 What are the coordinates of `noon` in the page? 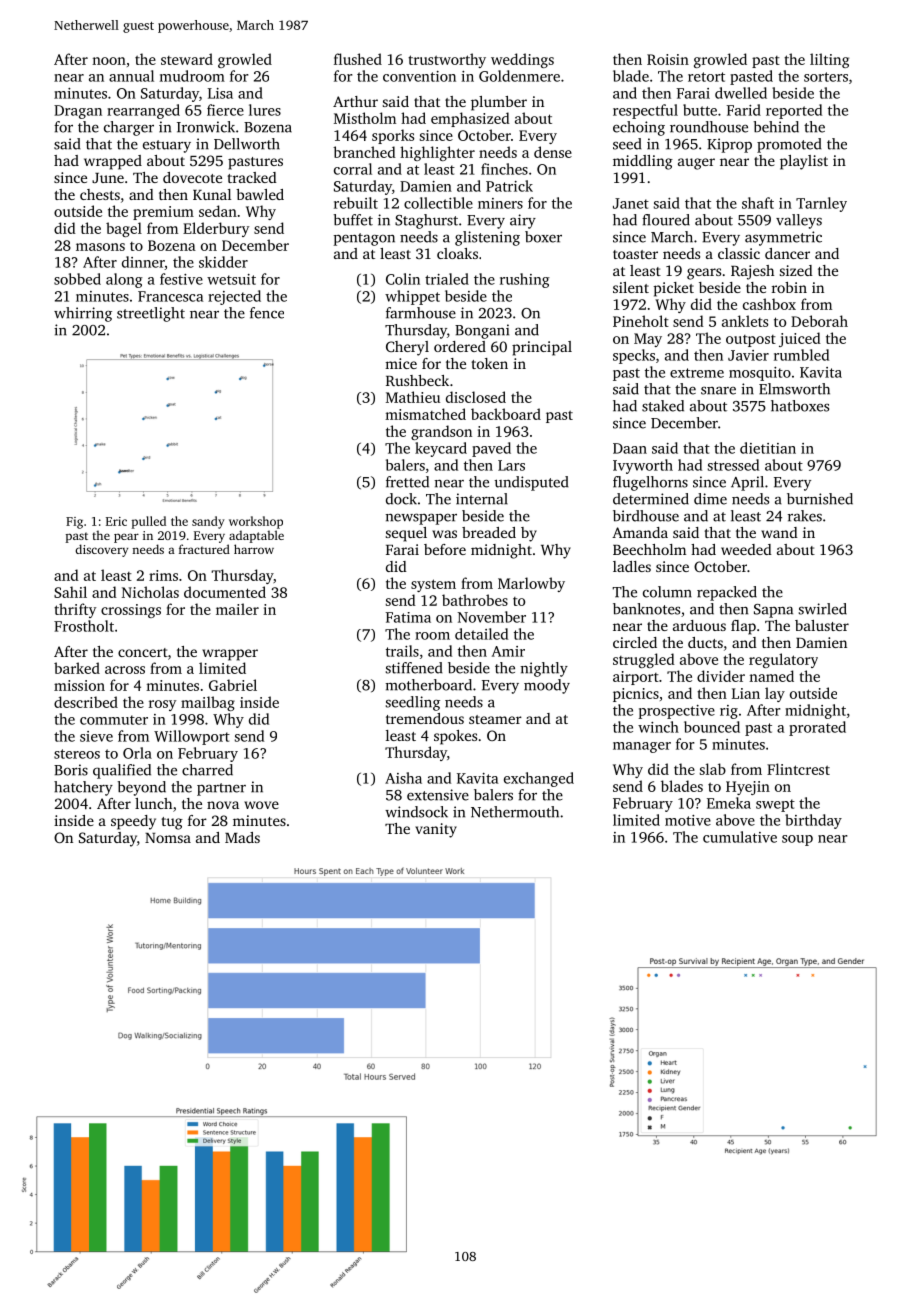 It's located at (109, 61).
